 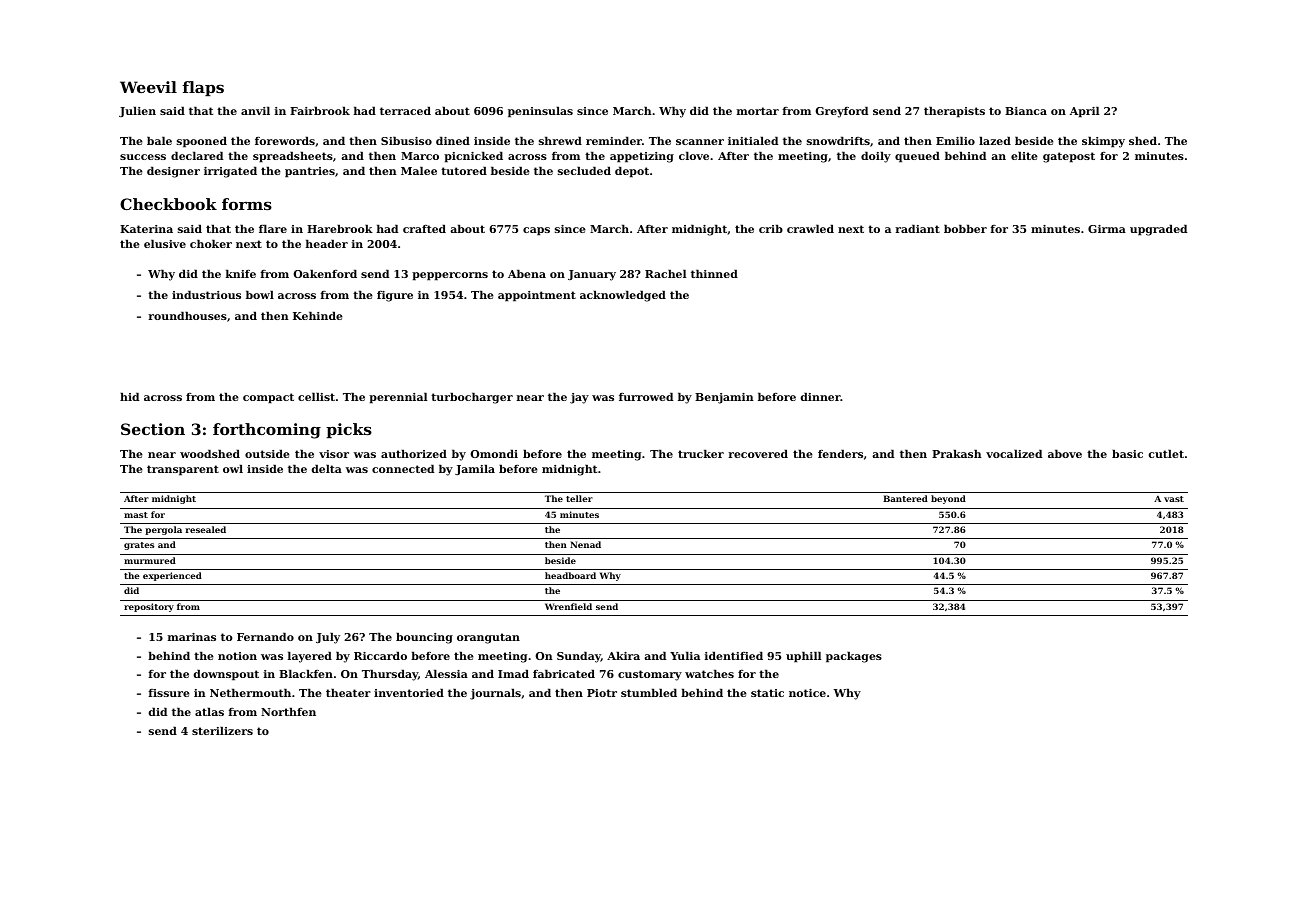 I want to click on Fernando, so click(x=265, y=636).
